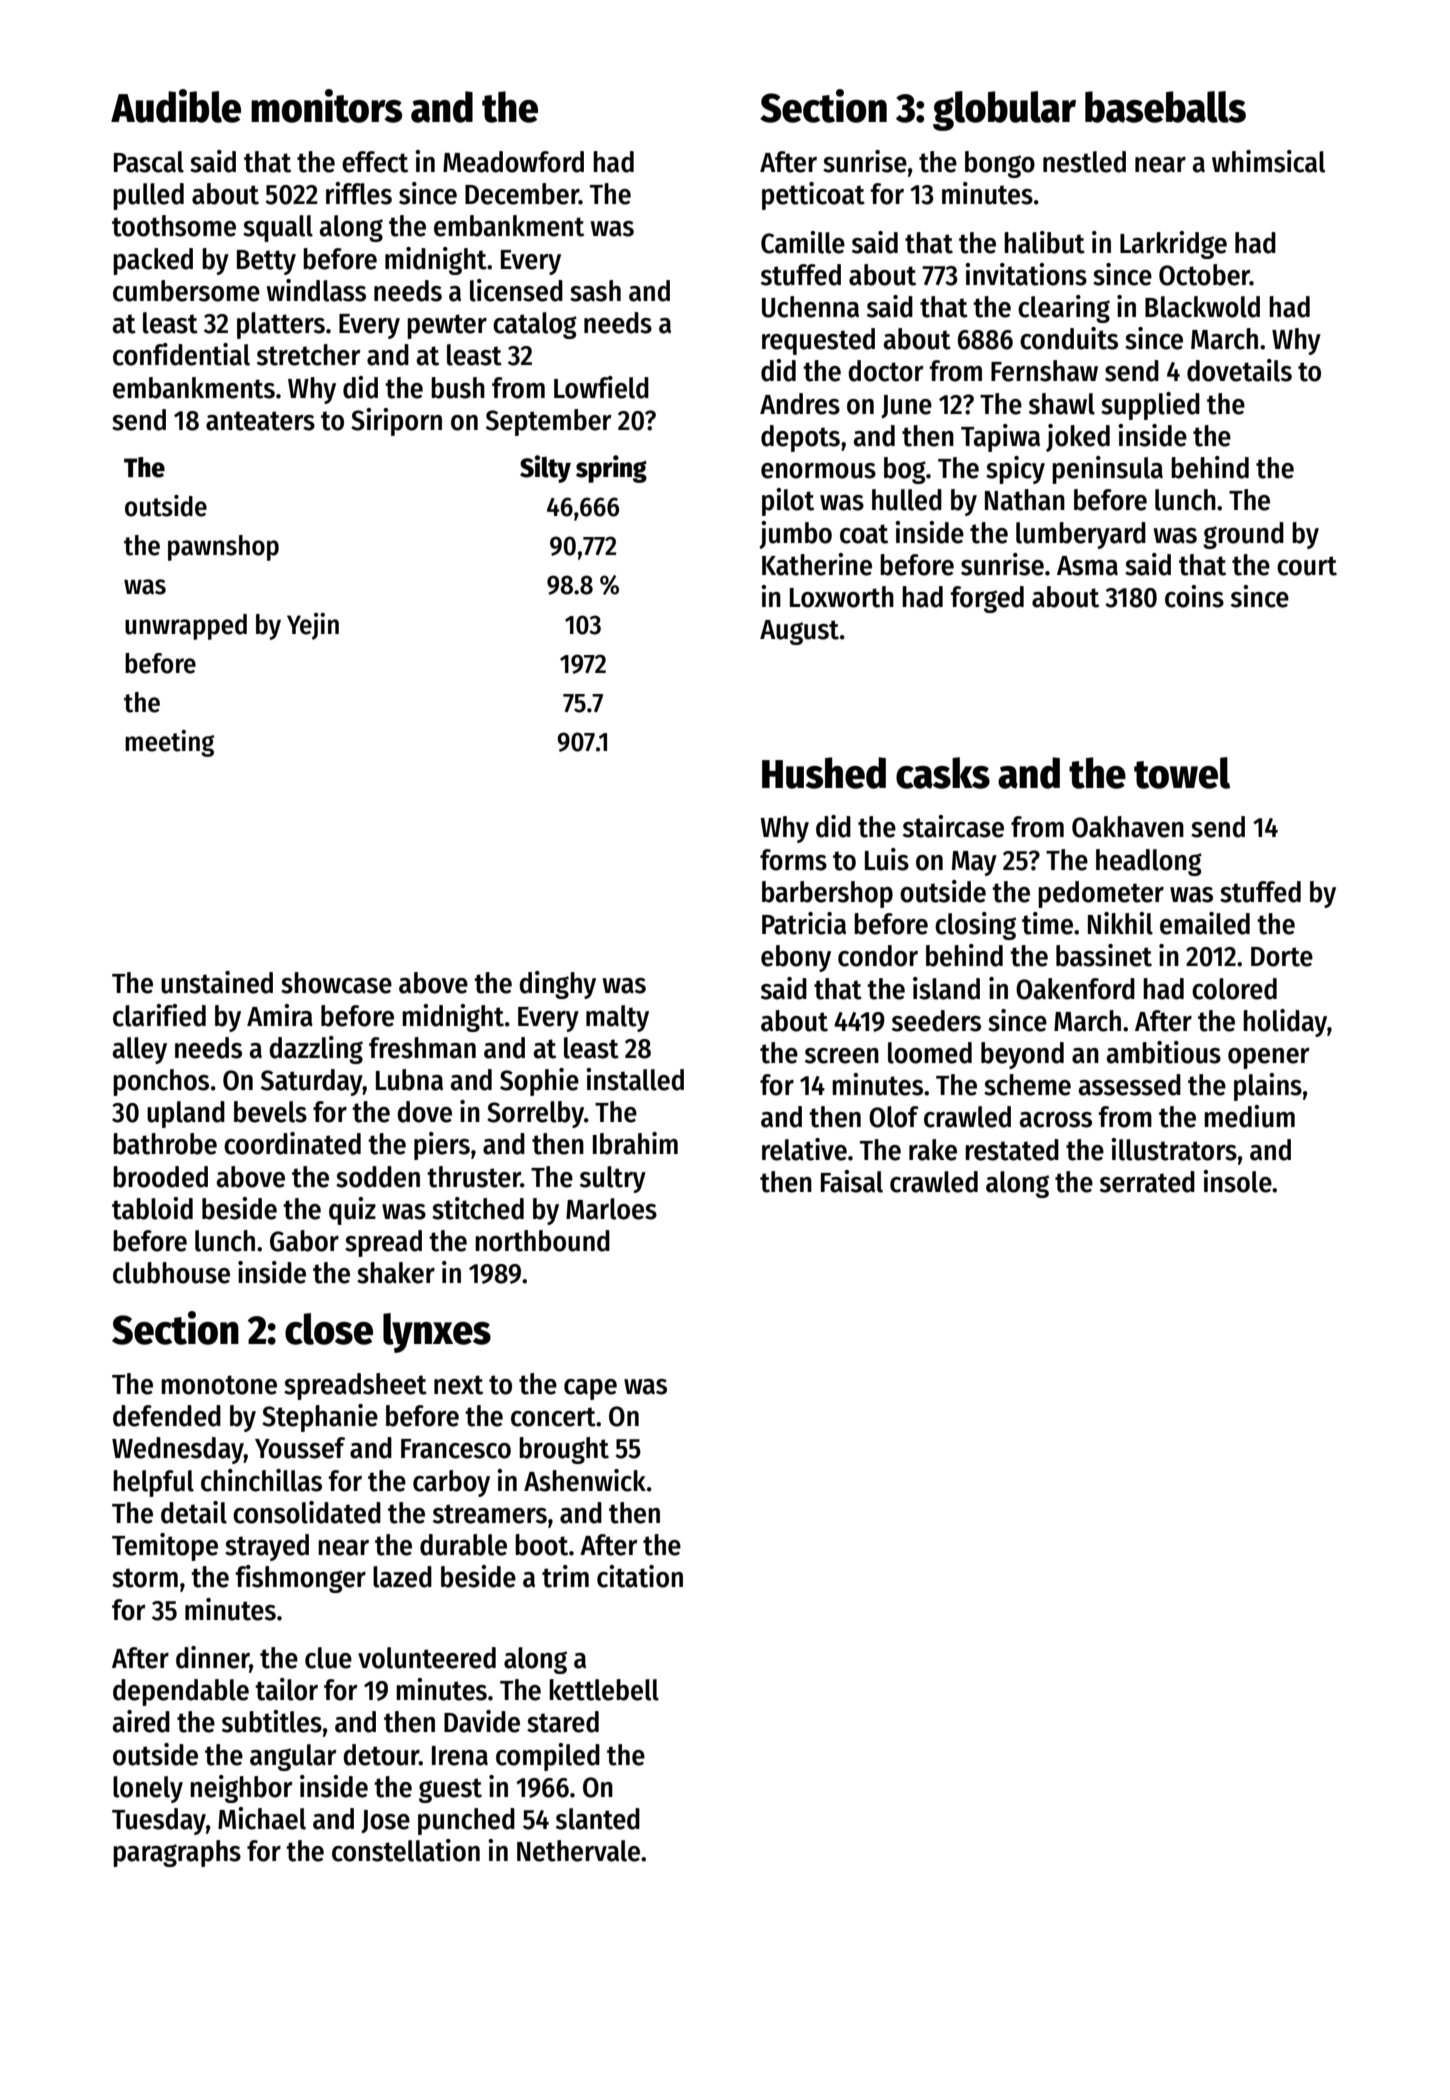  I want to click on Audible, so click(176, 106).
